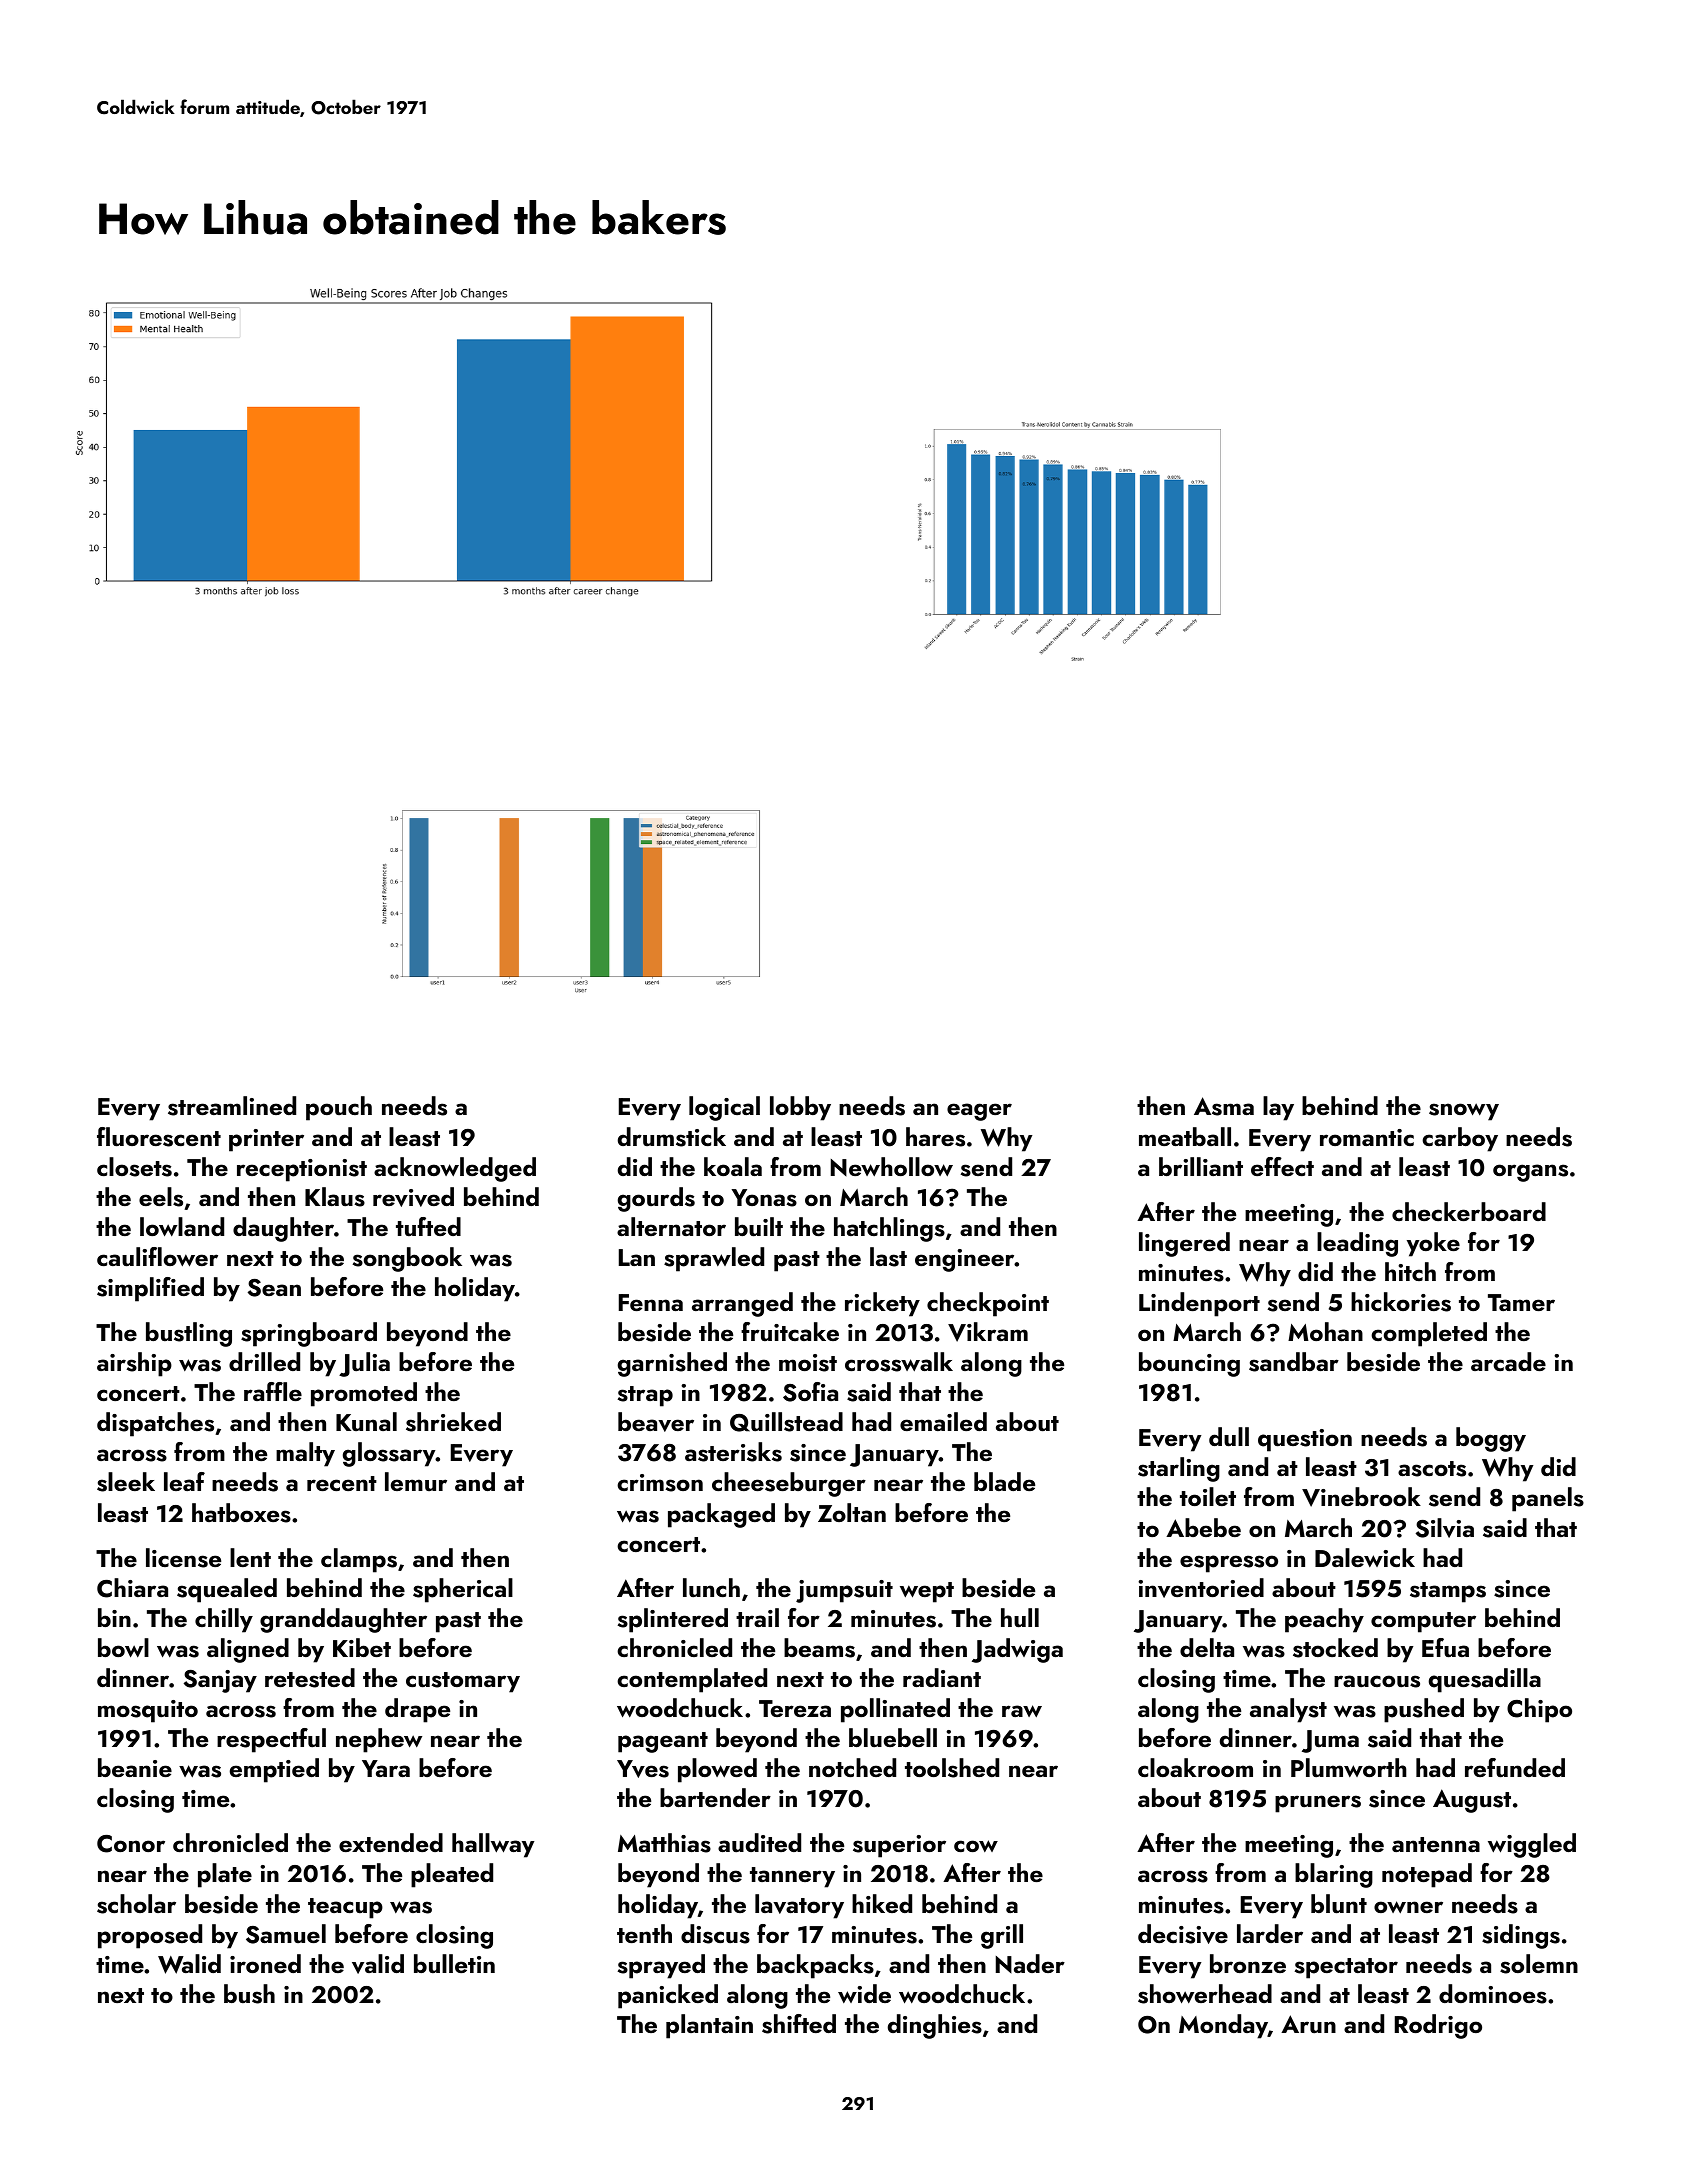 Image resolution: width=1683 pixels, height=2178 pixels. What do you see at coordinates (935, 2026) in the screenshot?
I see `dinghies` at bounding box center [935, 2026].
